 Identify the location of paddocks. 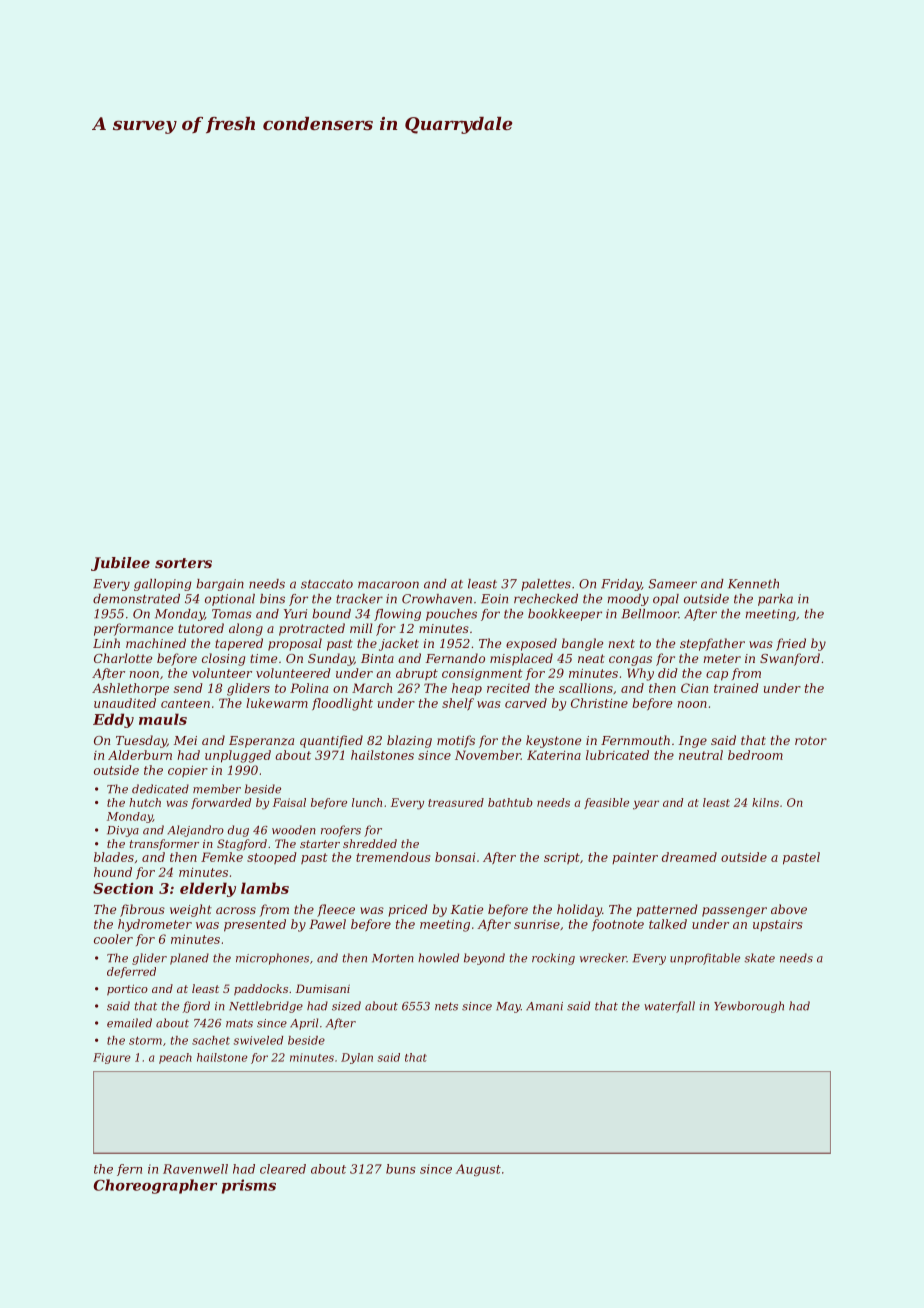
(261, 990).
